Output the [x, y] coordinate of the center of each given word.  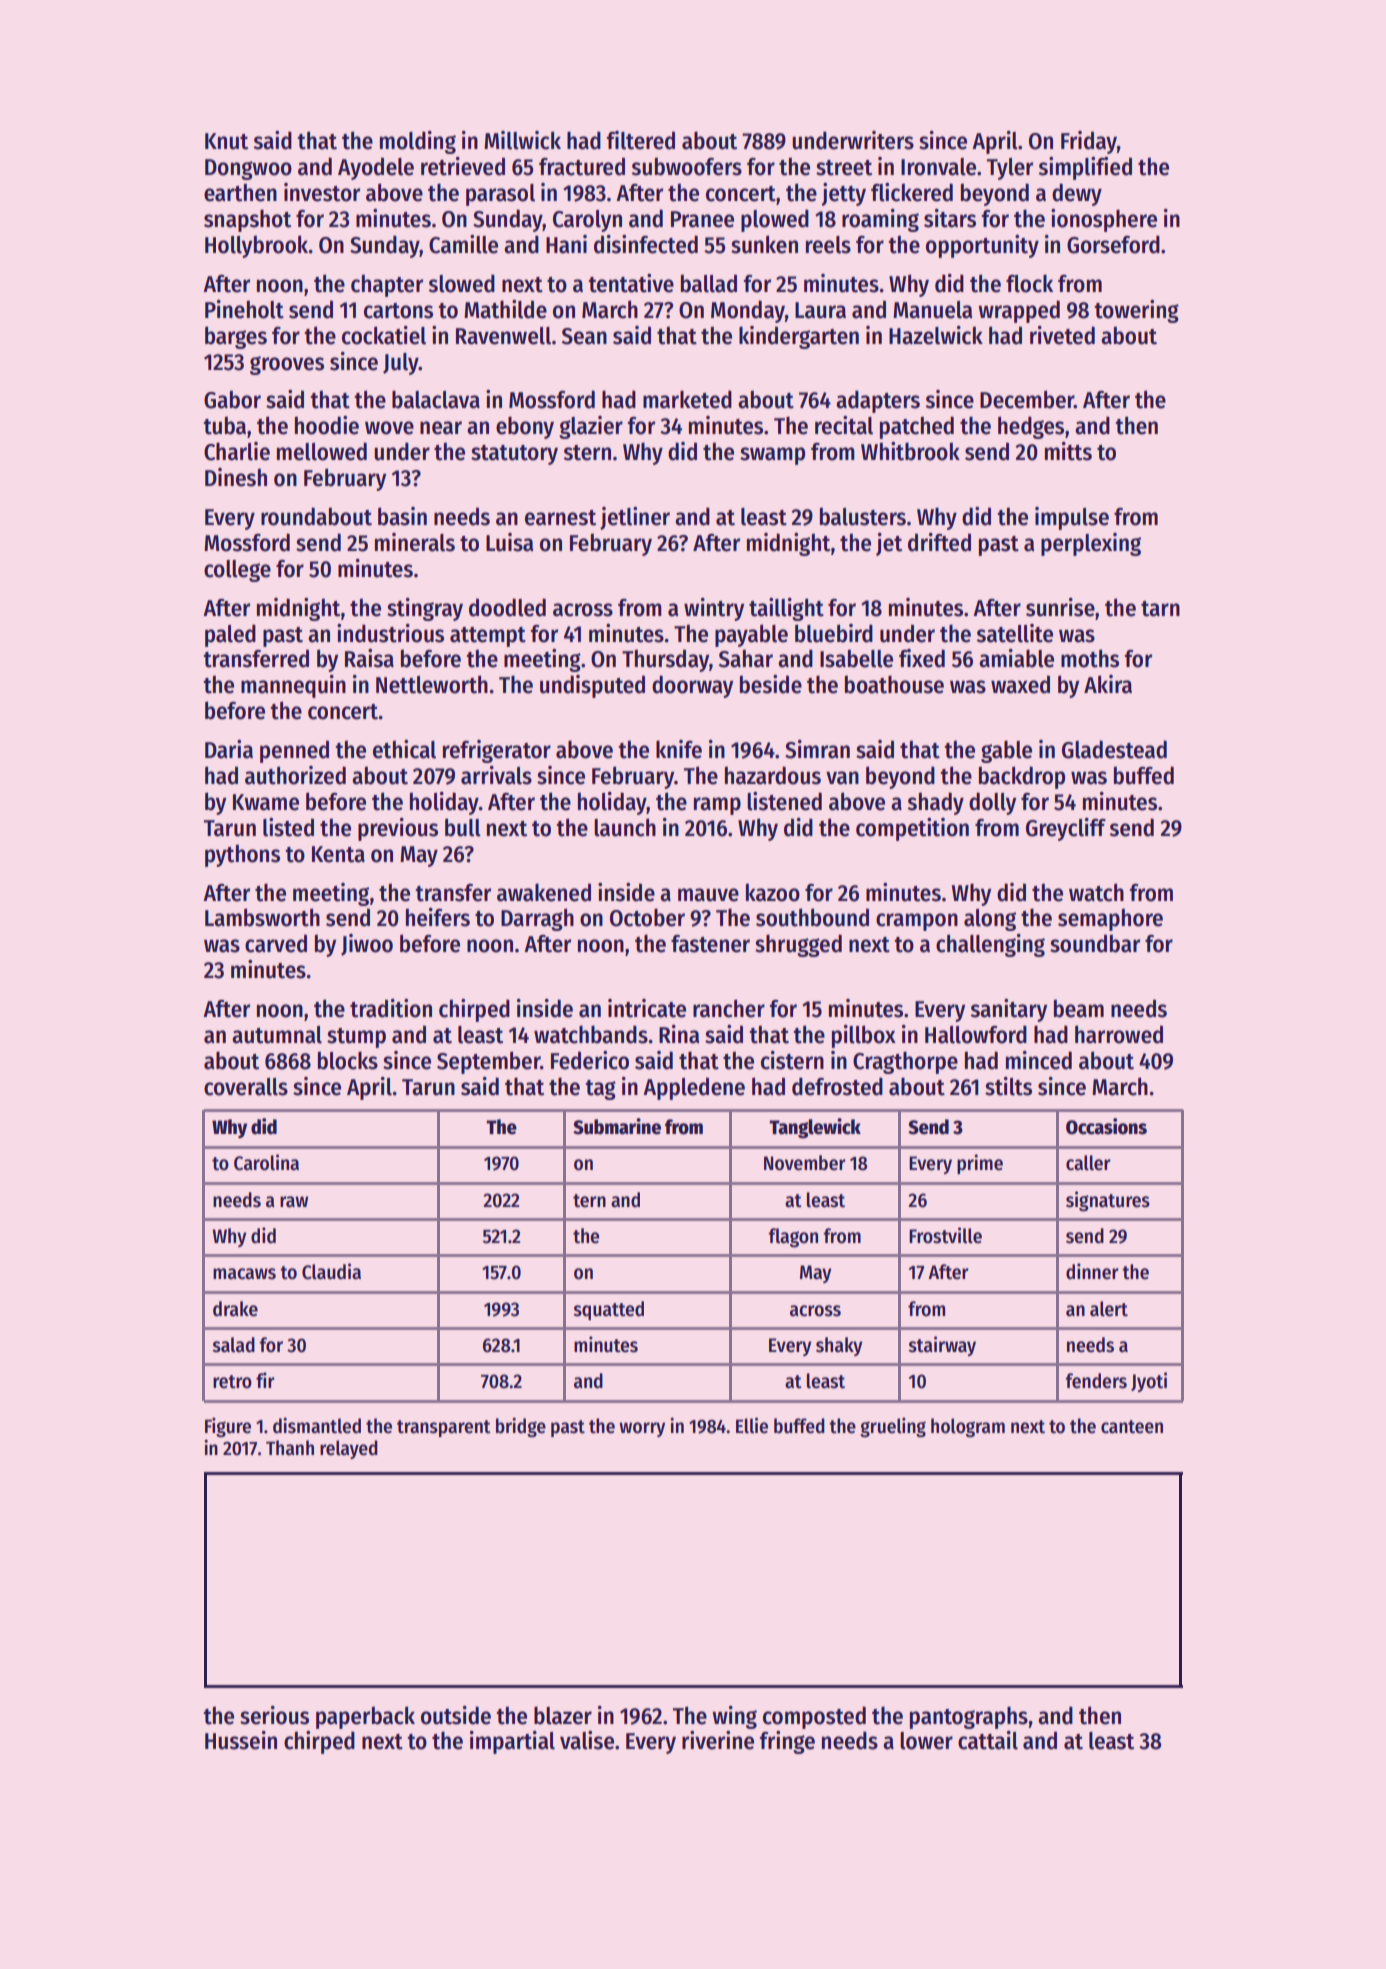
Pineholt [244, 309]
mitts [1068, 451]
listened [784, 801]
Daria [229, 749]
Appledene [694, 1088]
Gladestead [1114, 749]
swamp [772, 456]
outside [456, 1715]
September [488, 1062]
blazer [563, 1715]
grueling [893, 1427]
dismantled [317, 1425]
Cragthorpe [905, 1062]
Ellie [752, 1425]
